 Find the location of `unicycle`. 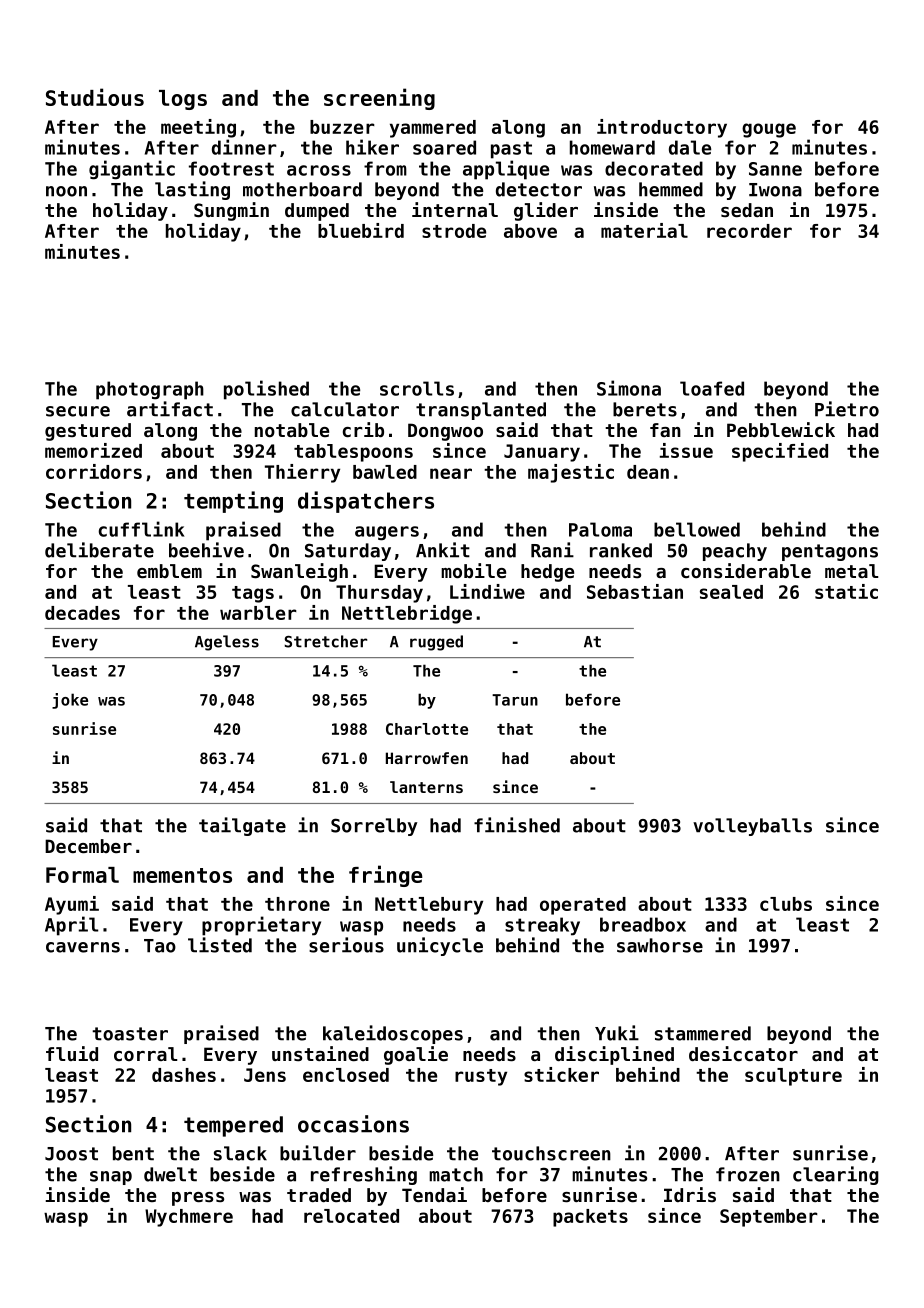

unicycle is located at coordinates (440, 946).
